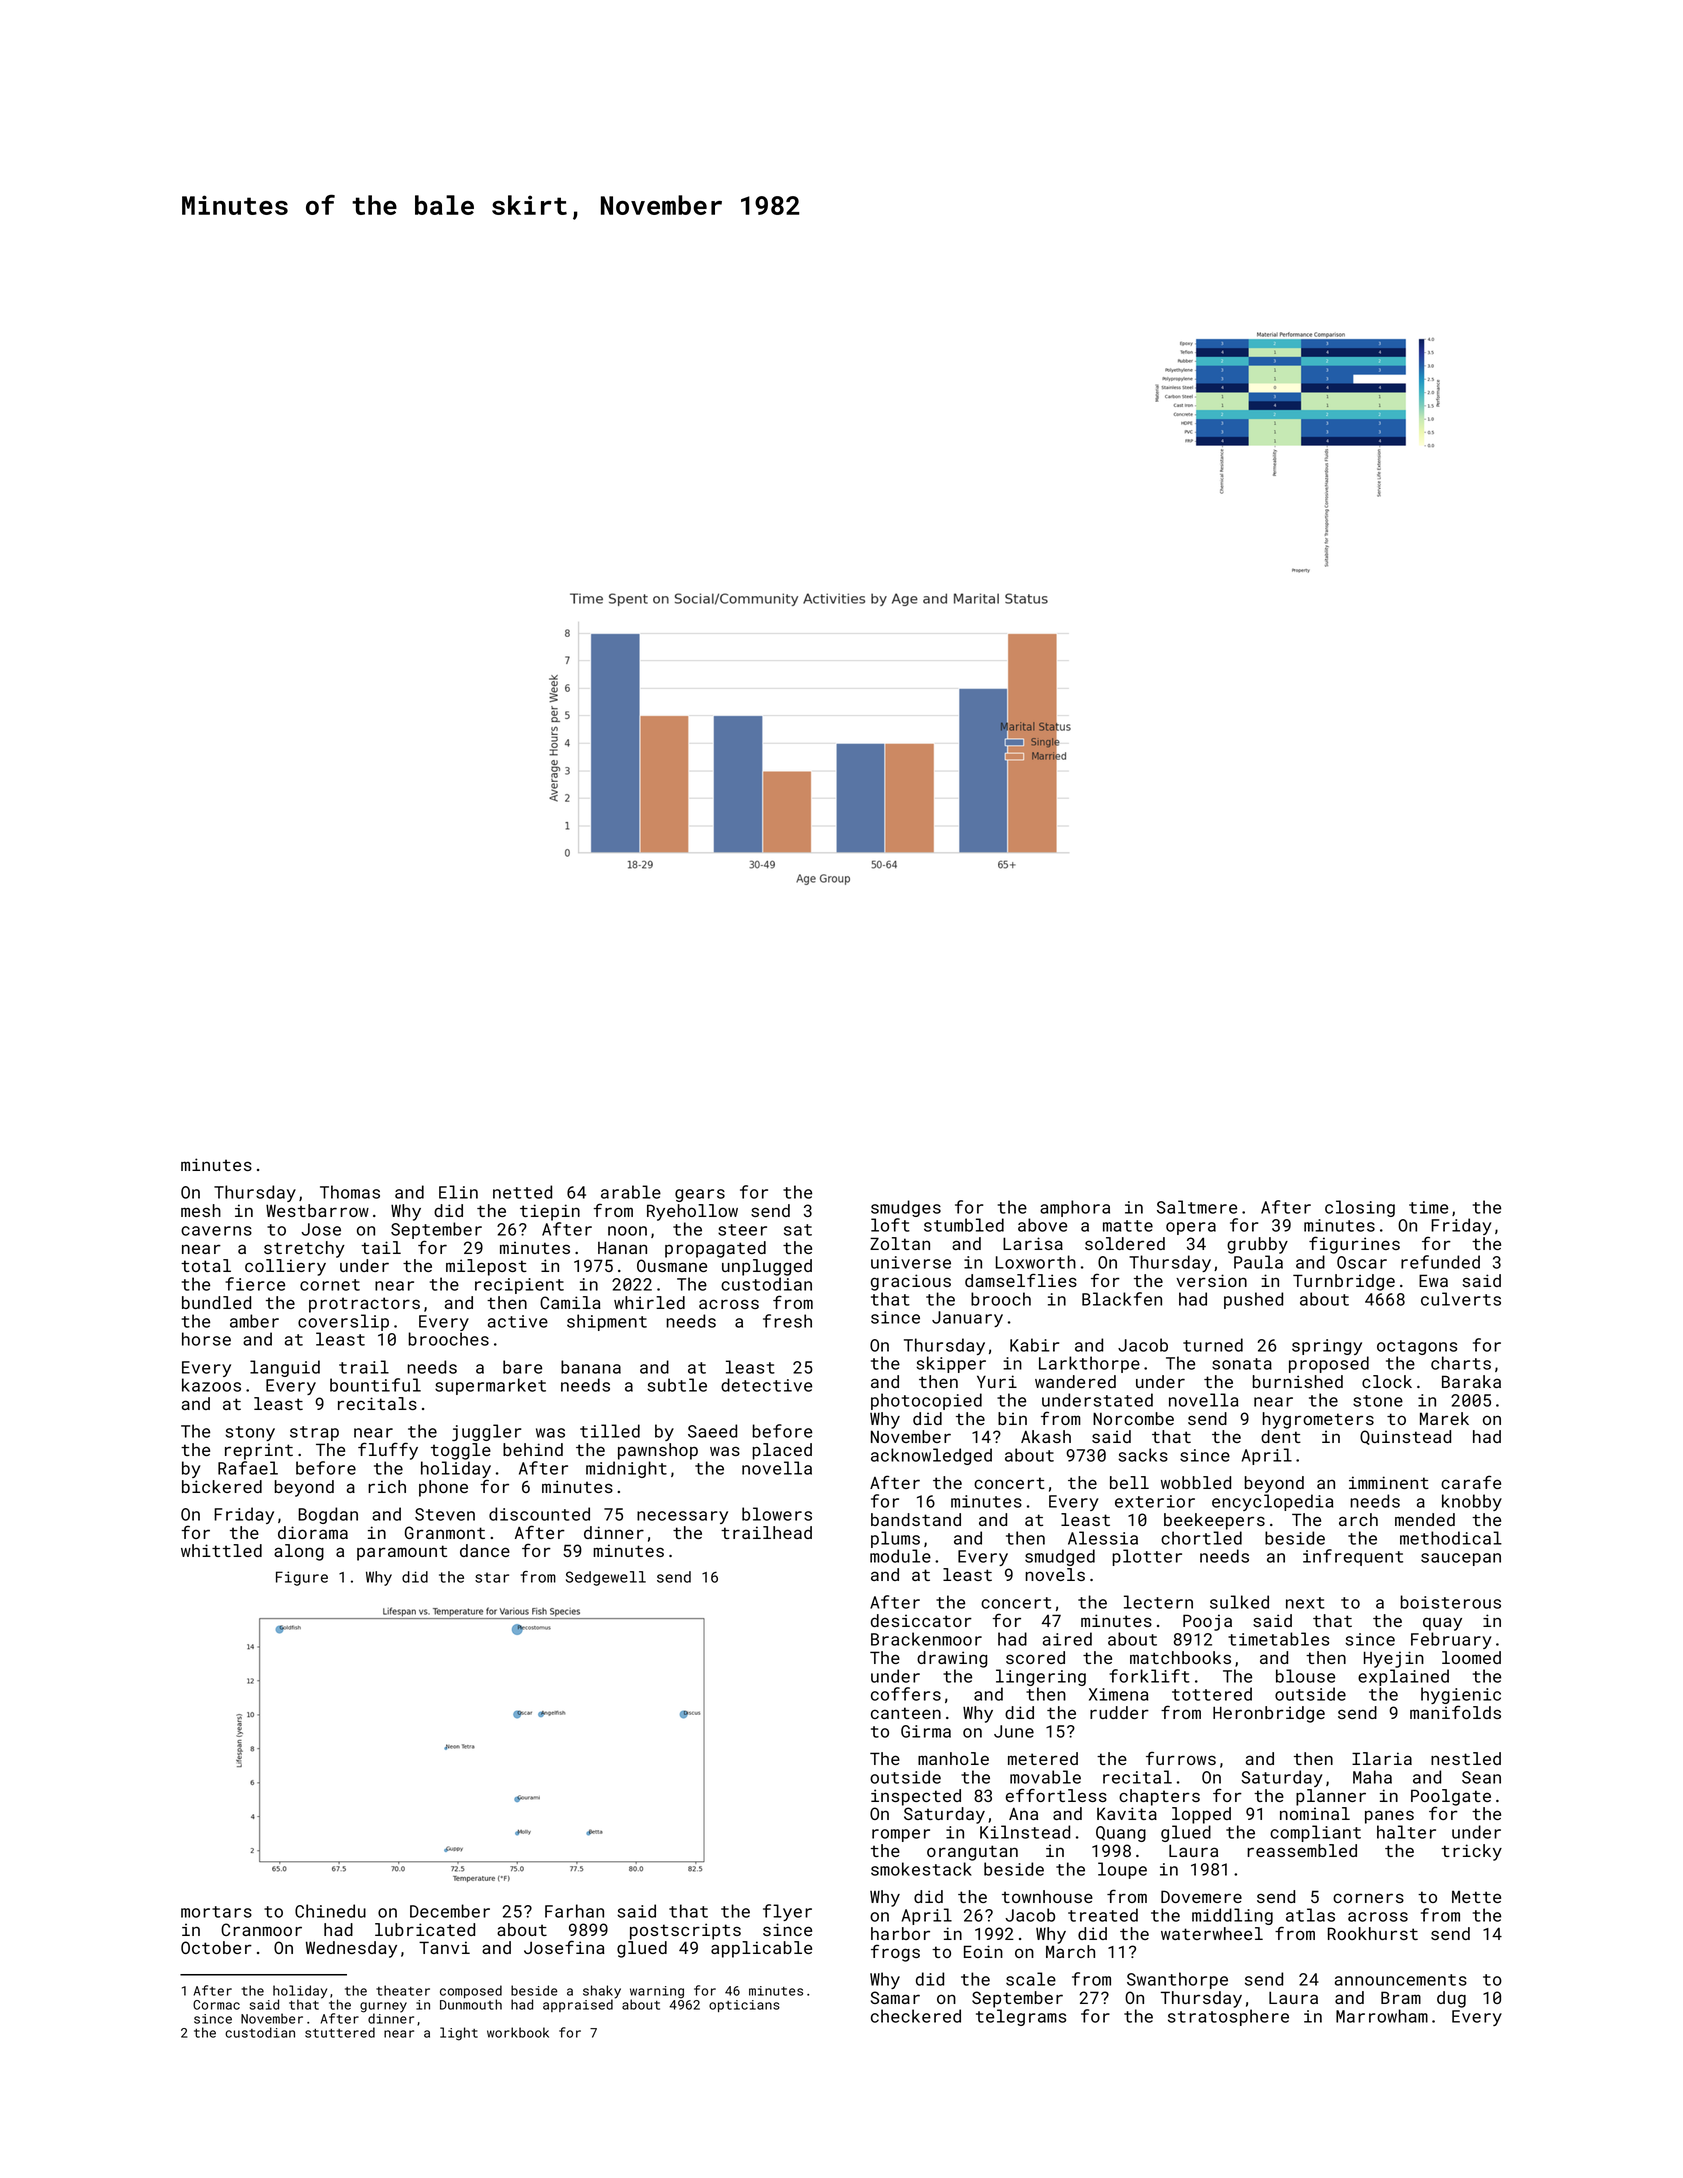 This screenshot has height=2178, width=1683. I want to click on skipper, so click(951, 1364).
